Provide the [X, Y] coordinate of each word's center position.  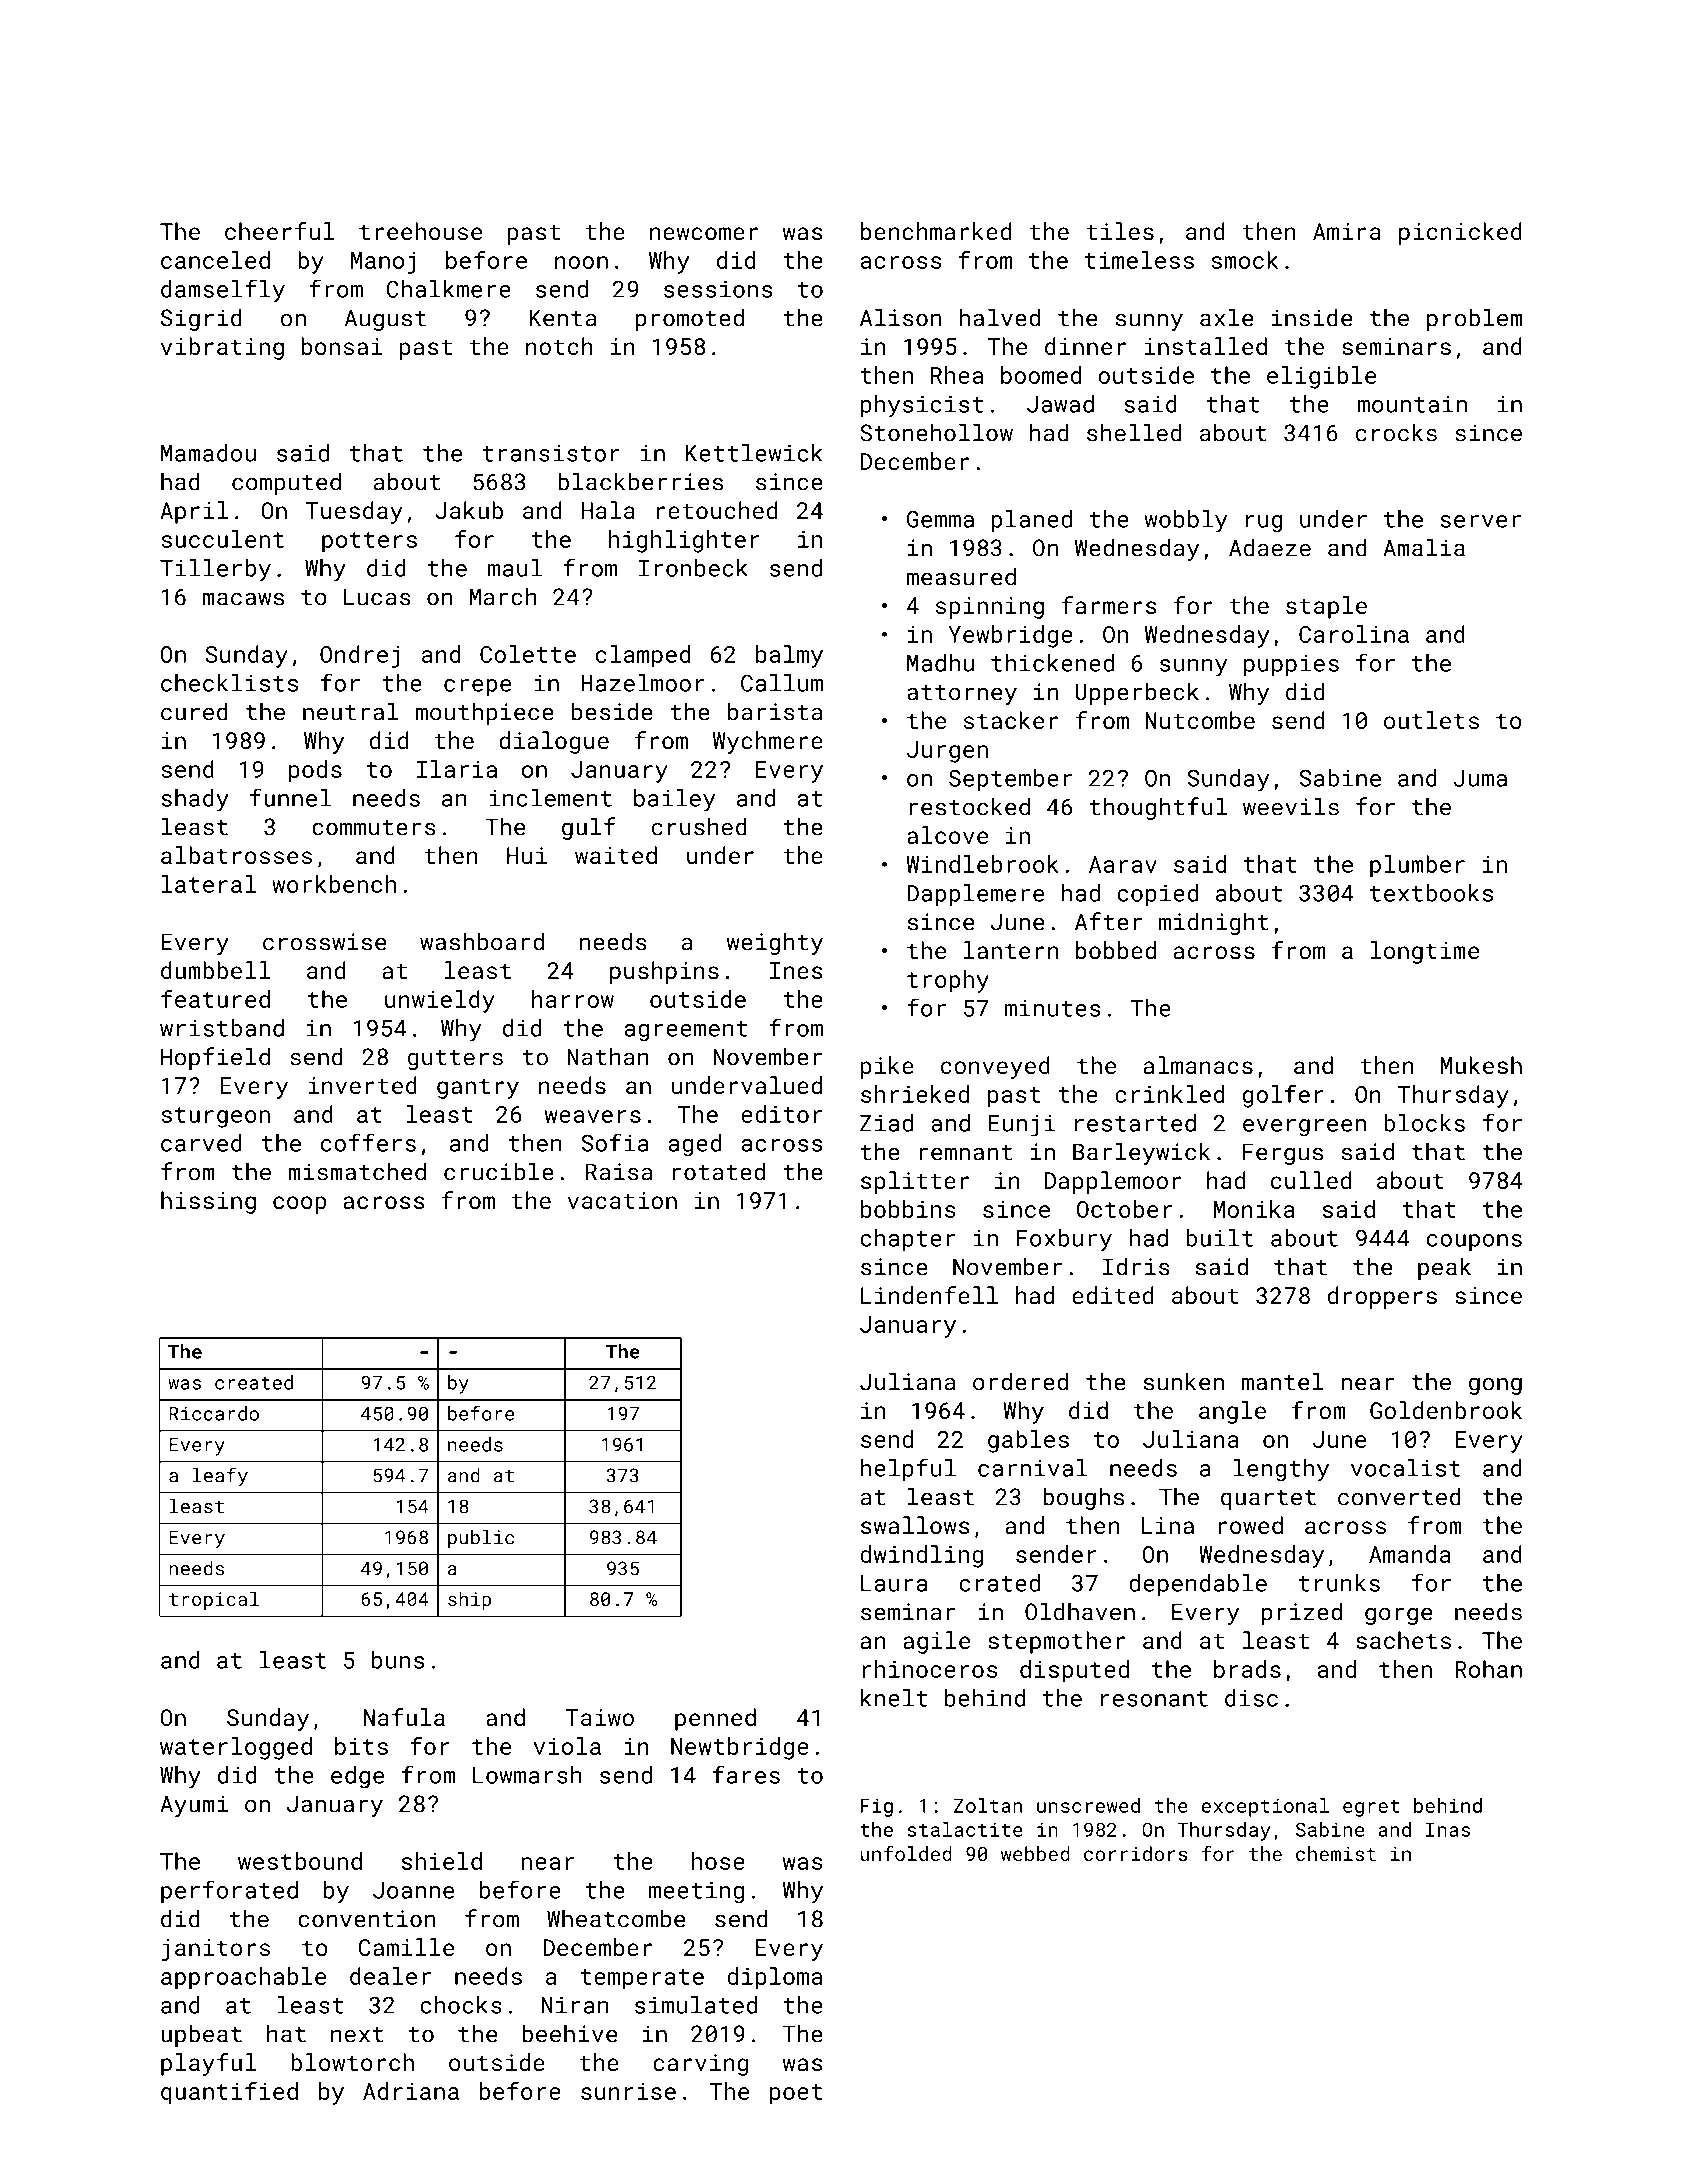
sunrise [628, 2091]
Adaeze [1270, 547]
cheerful [280, 231]
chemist [1336, 1853]
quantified [229, 2093]
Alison [900, 317]
